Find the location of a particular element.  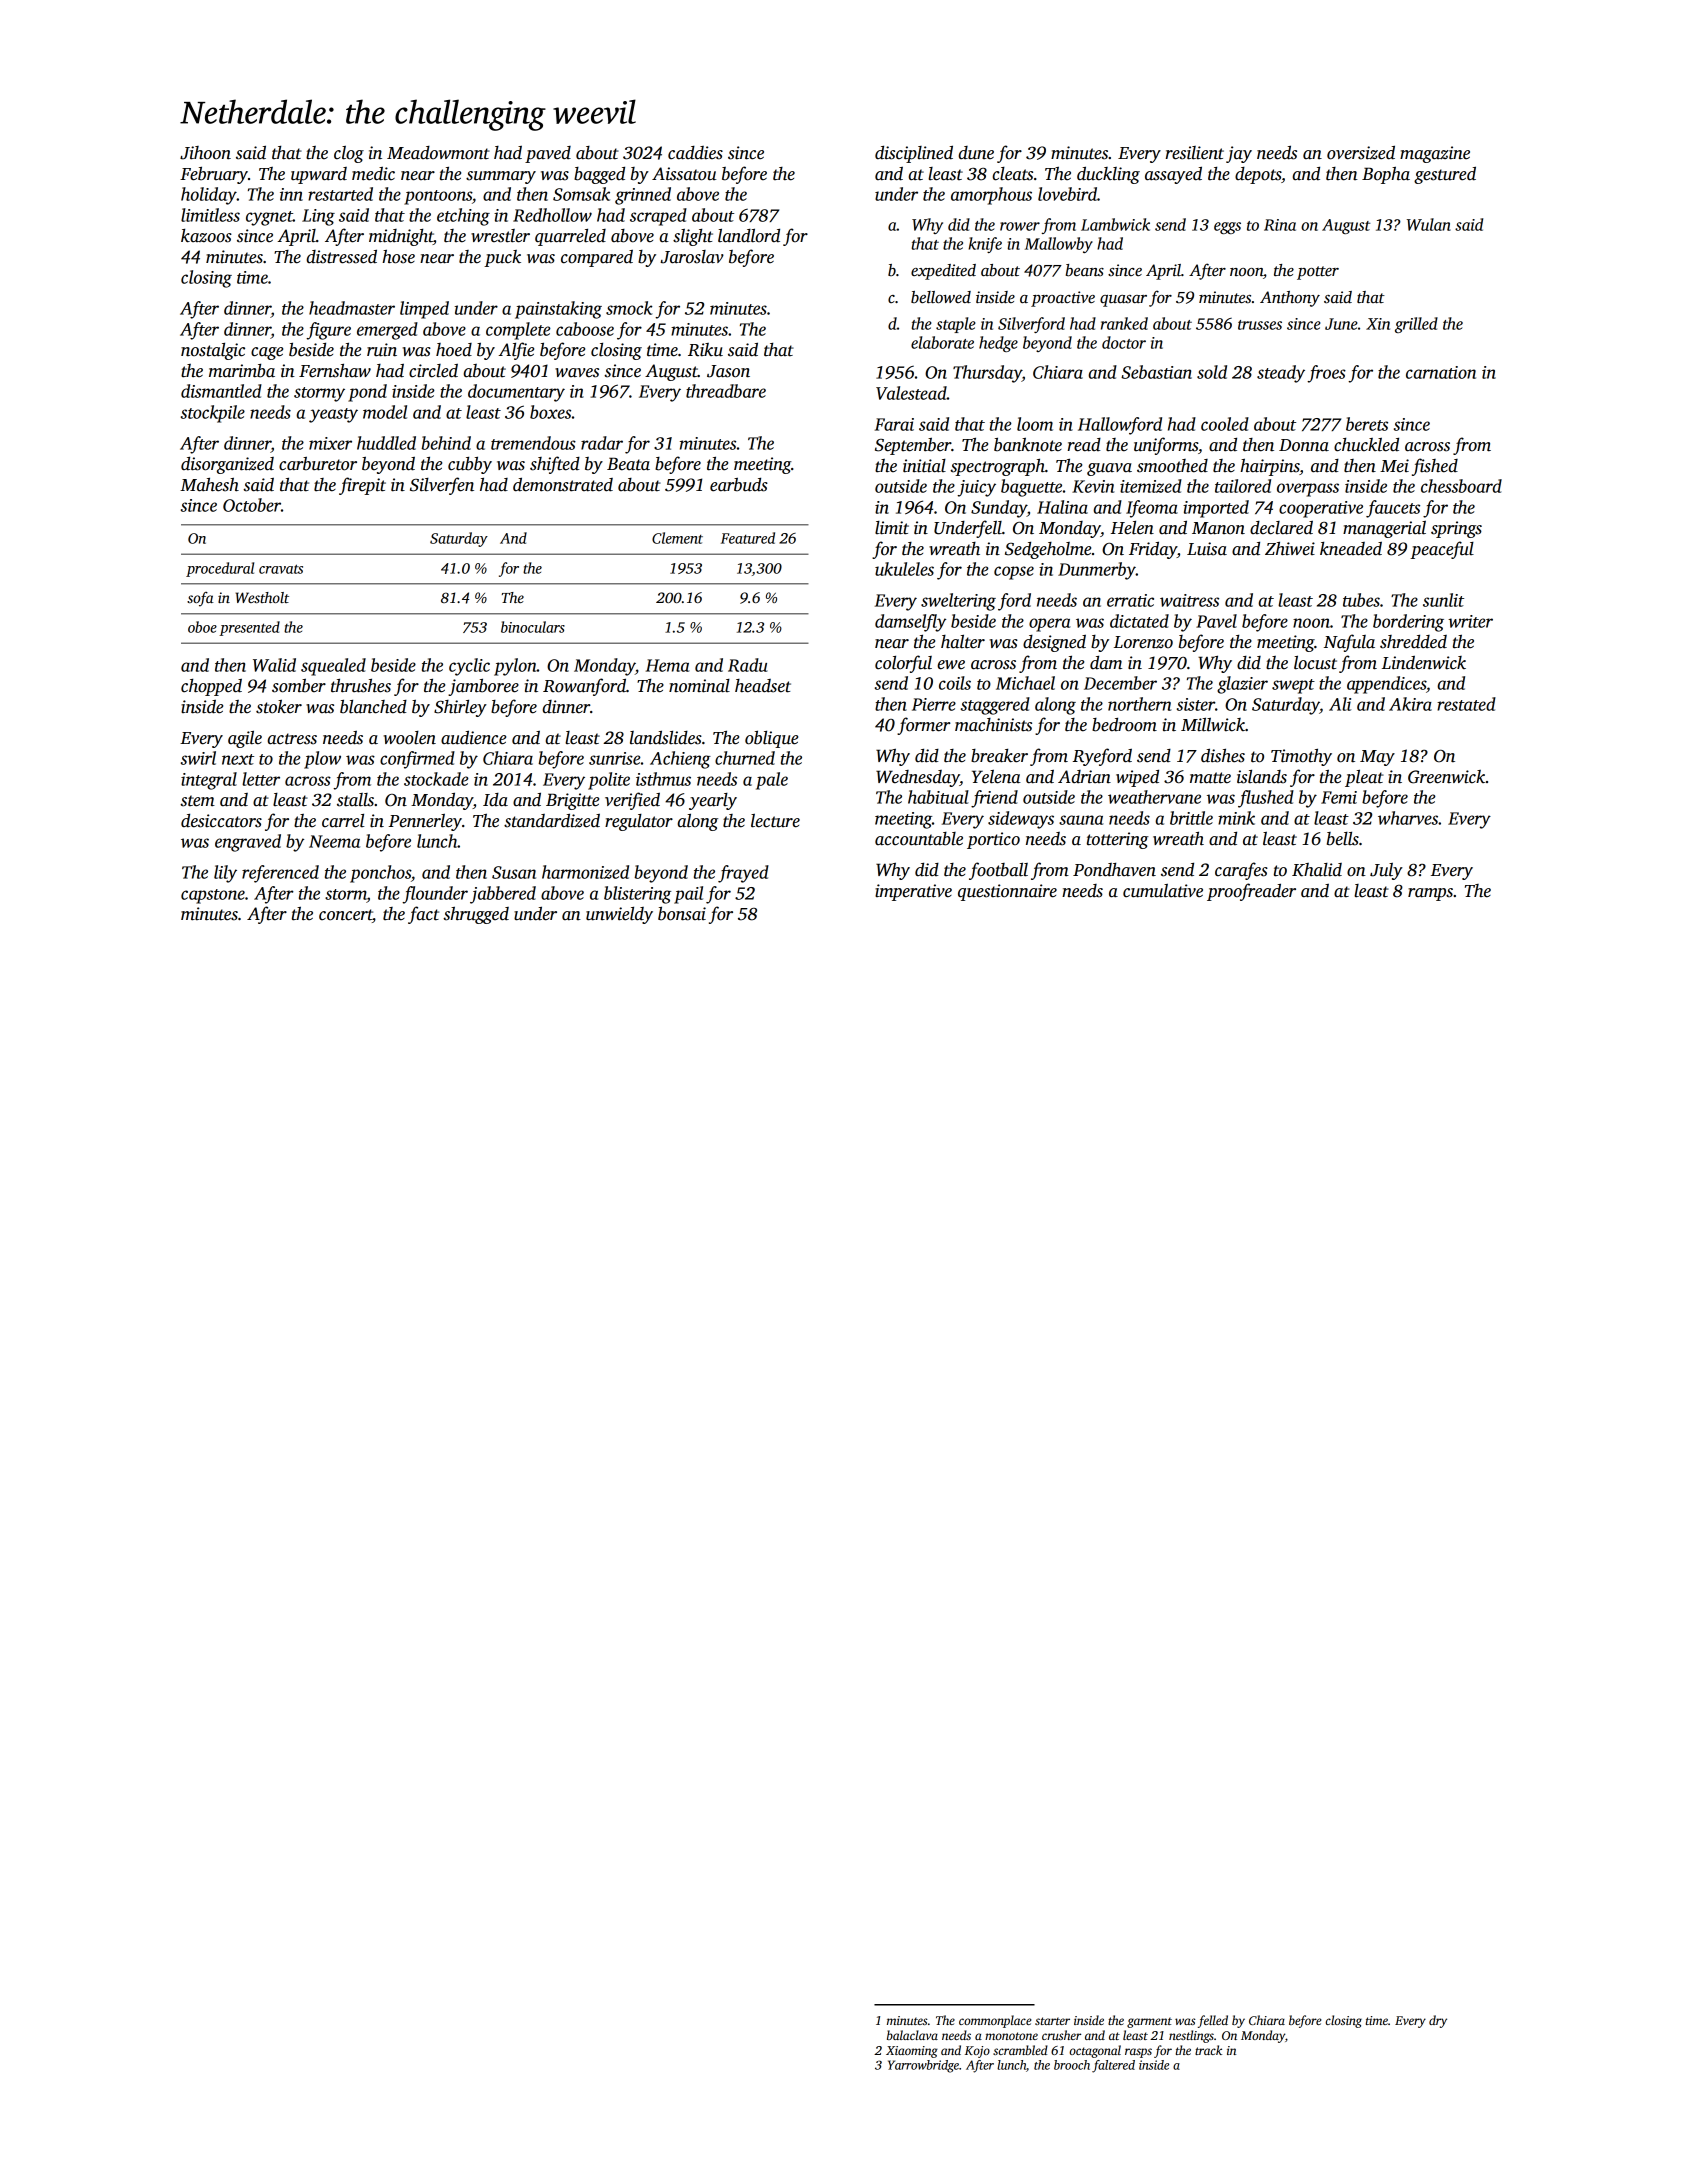

Fernshaw is located at coordinates (335, 370).
